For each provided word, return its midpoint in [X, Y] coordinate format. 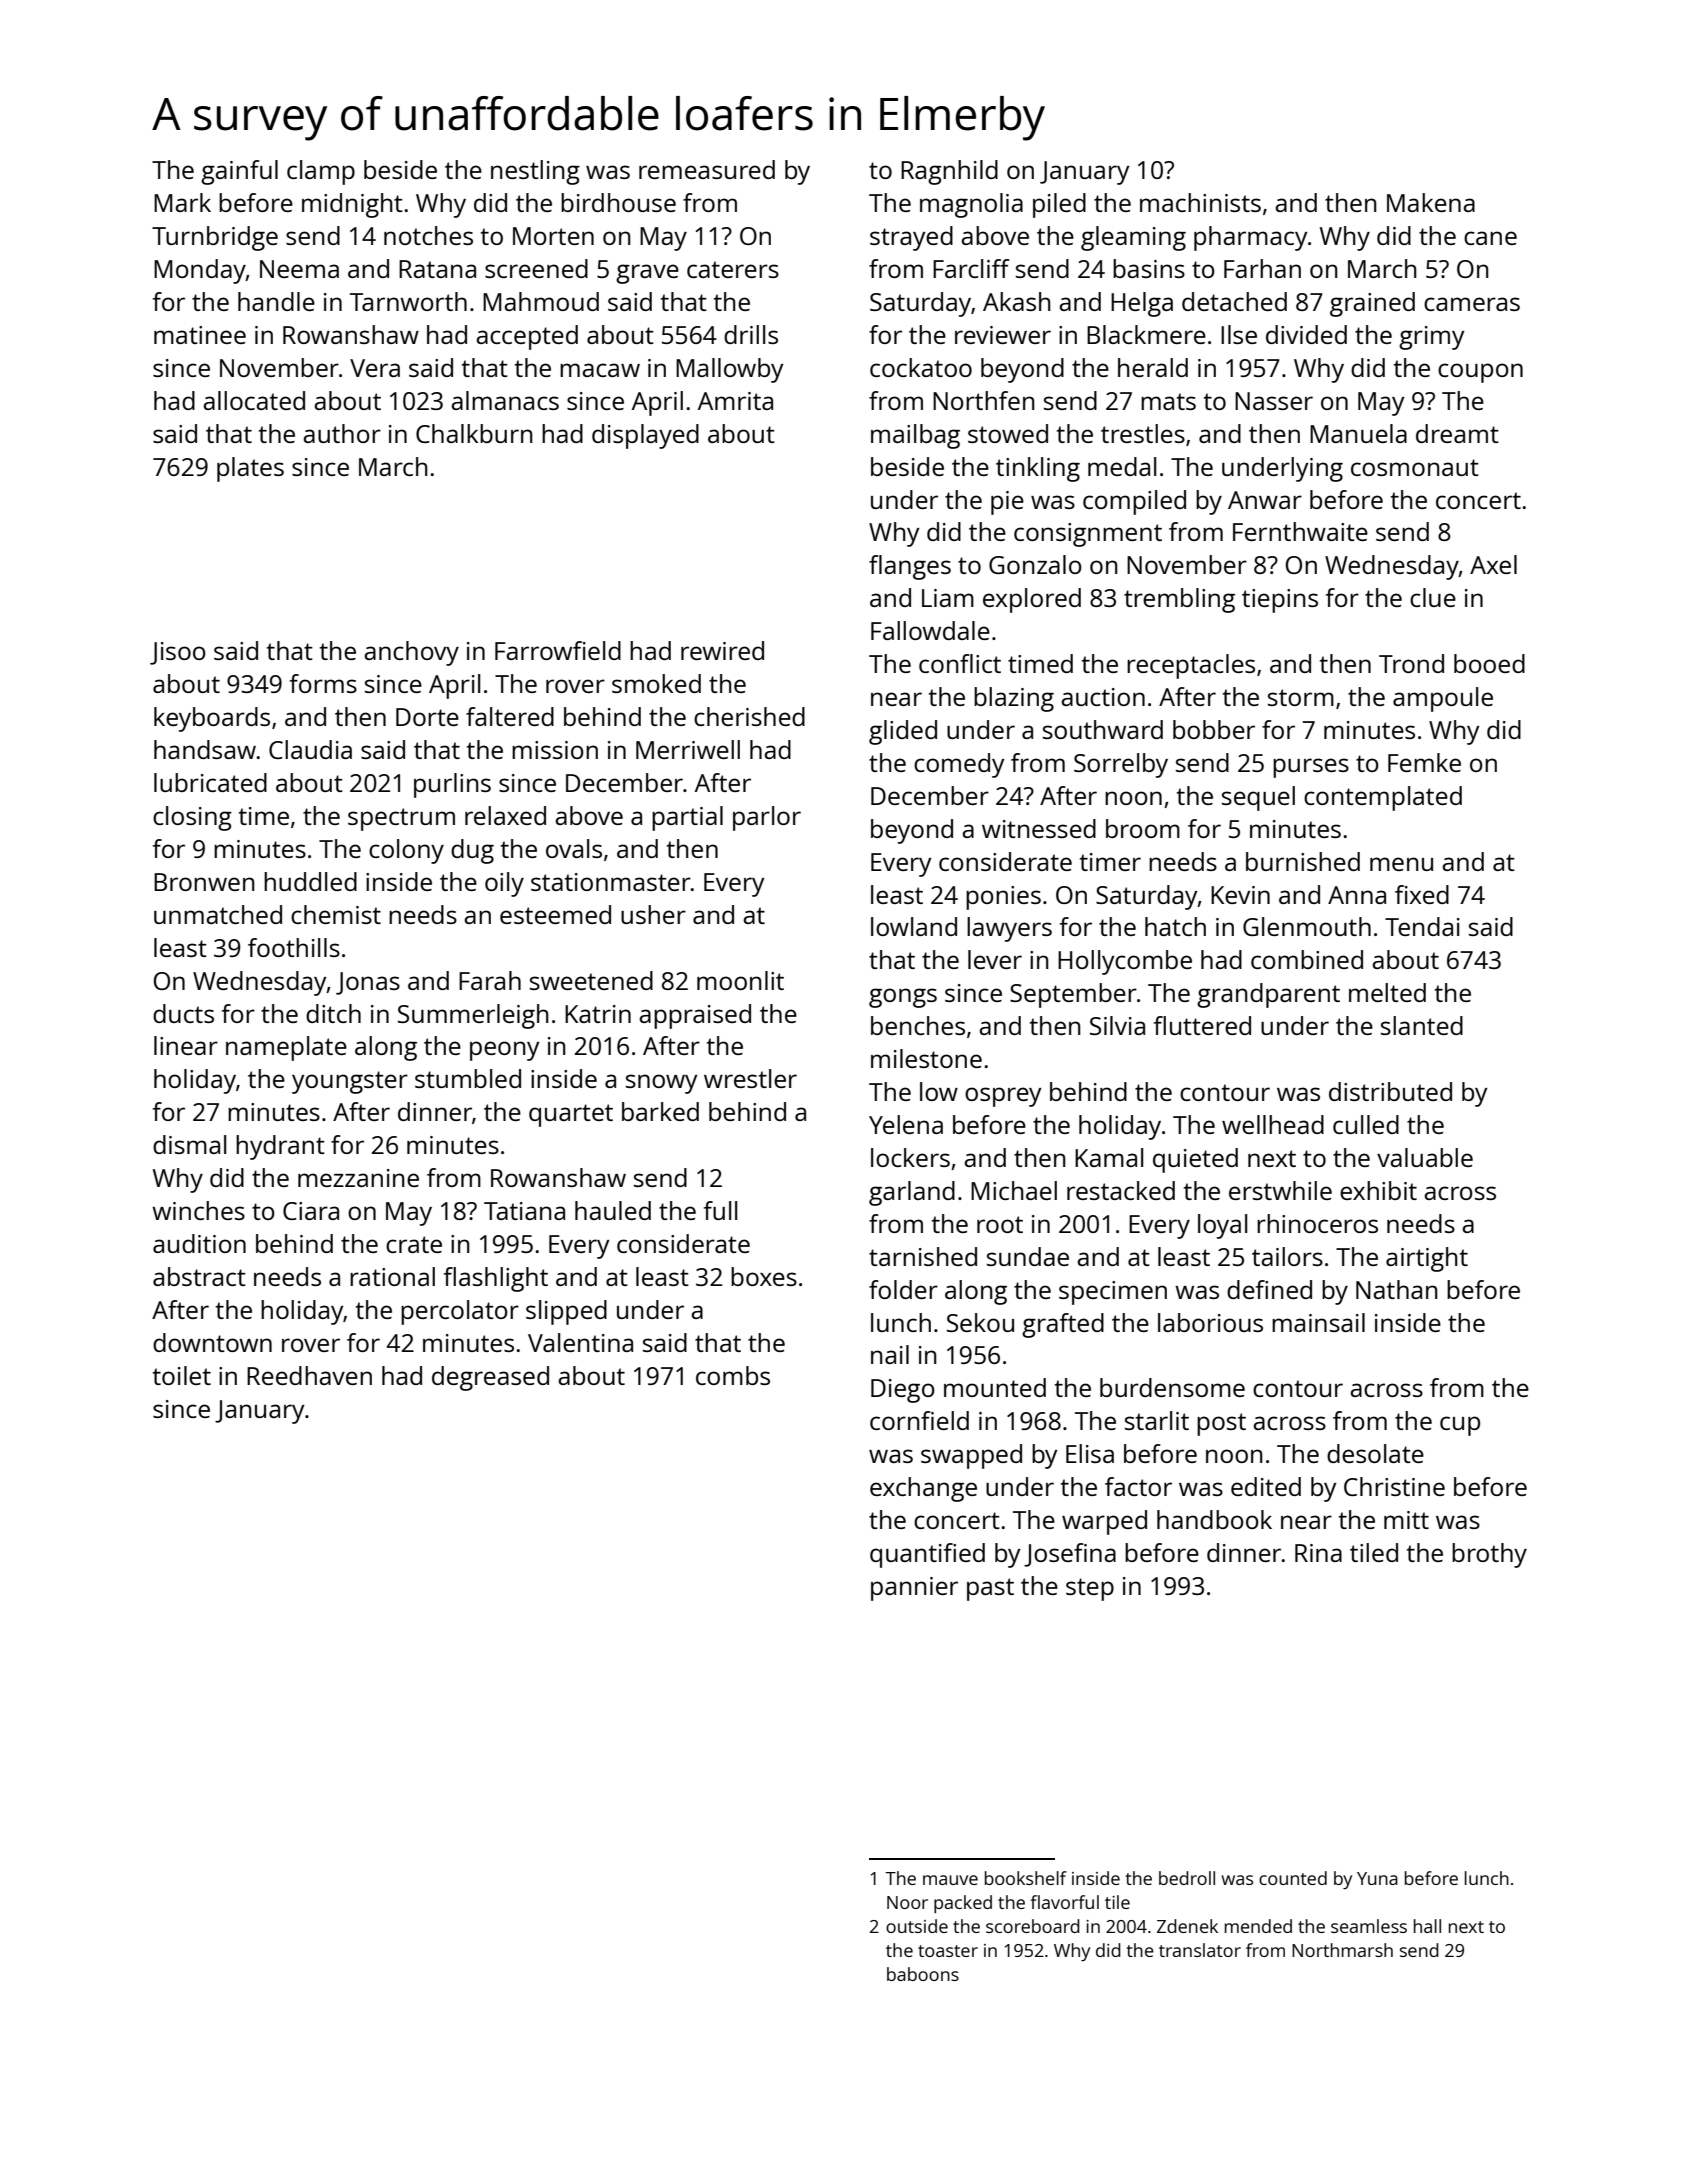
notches [428, 235]
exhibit [1378, 1190]
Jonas [368, 983]
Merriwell [688, 749]
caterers [733, 269]
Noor [907, 1902]
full [720, 1210]
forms [323, 683]
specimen [1113, 1293]
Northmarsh [1342, 1950]
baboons [923, 1974]
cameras [1472, 304]
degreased [490, 1378]
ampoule [1443, 699]
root [1000, 1224]
